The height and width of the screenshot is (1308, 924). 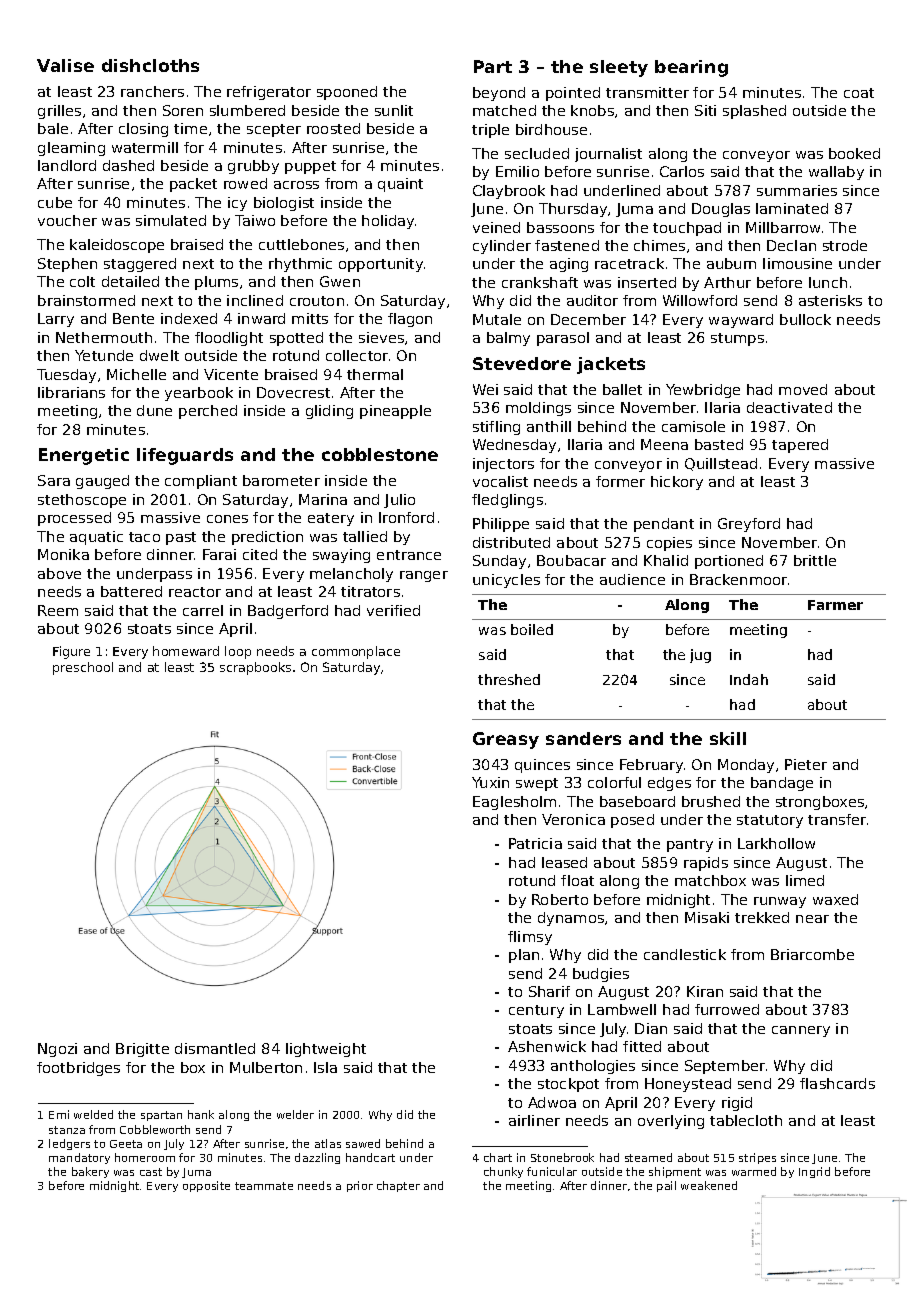 I want to click on dwelt, so click(x=159, y=355).
